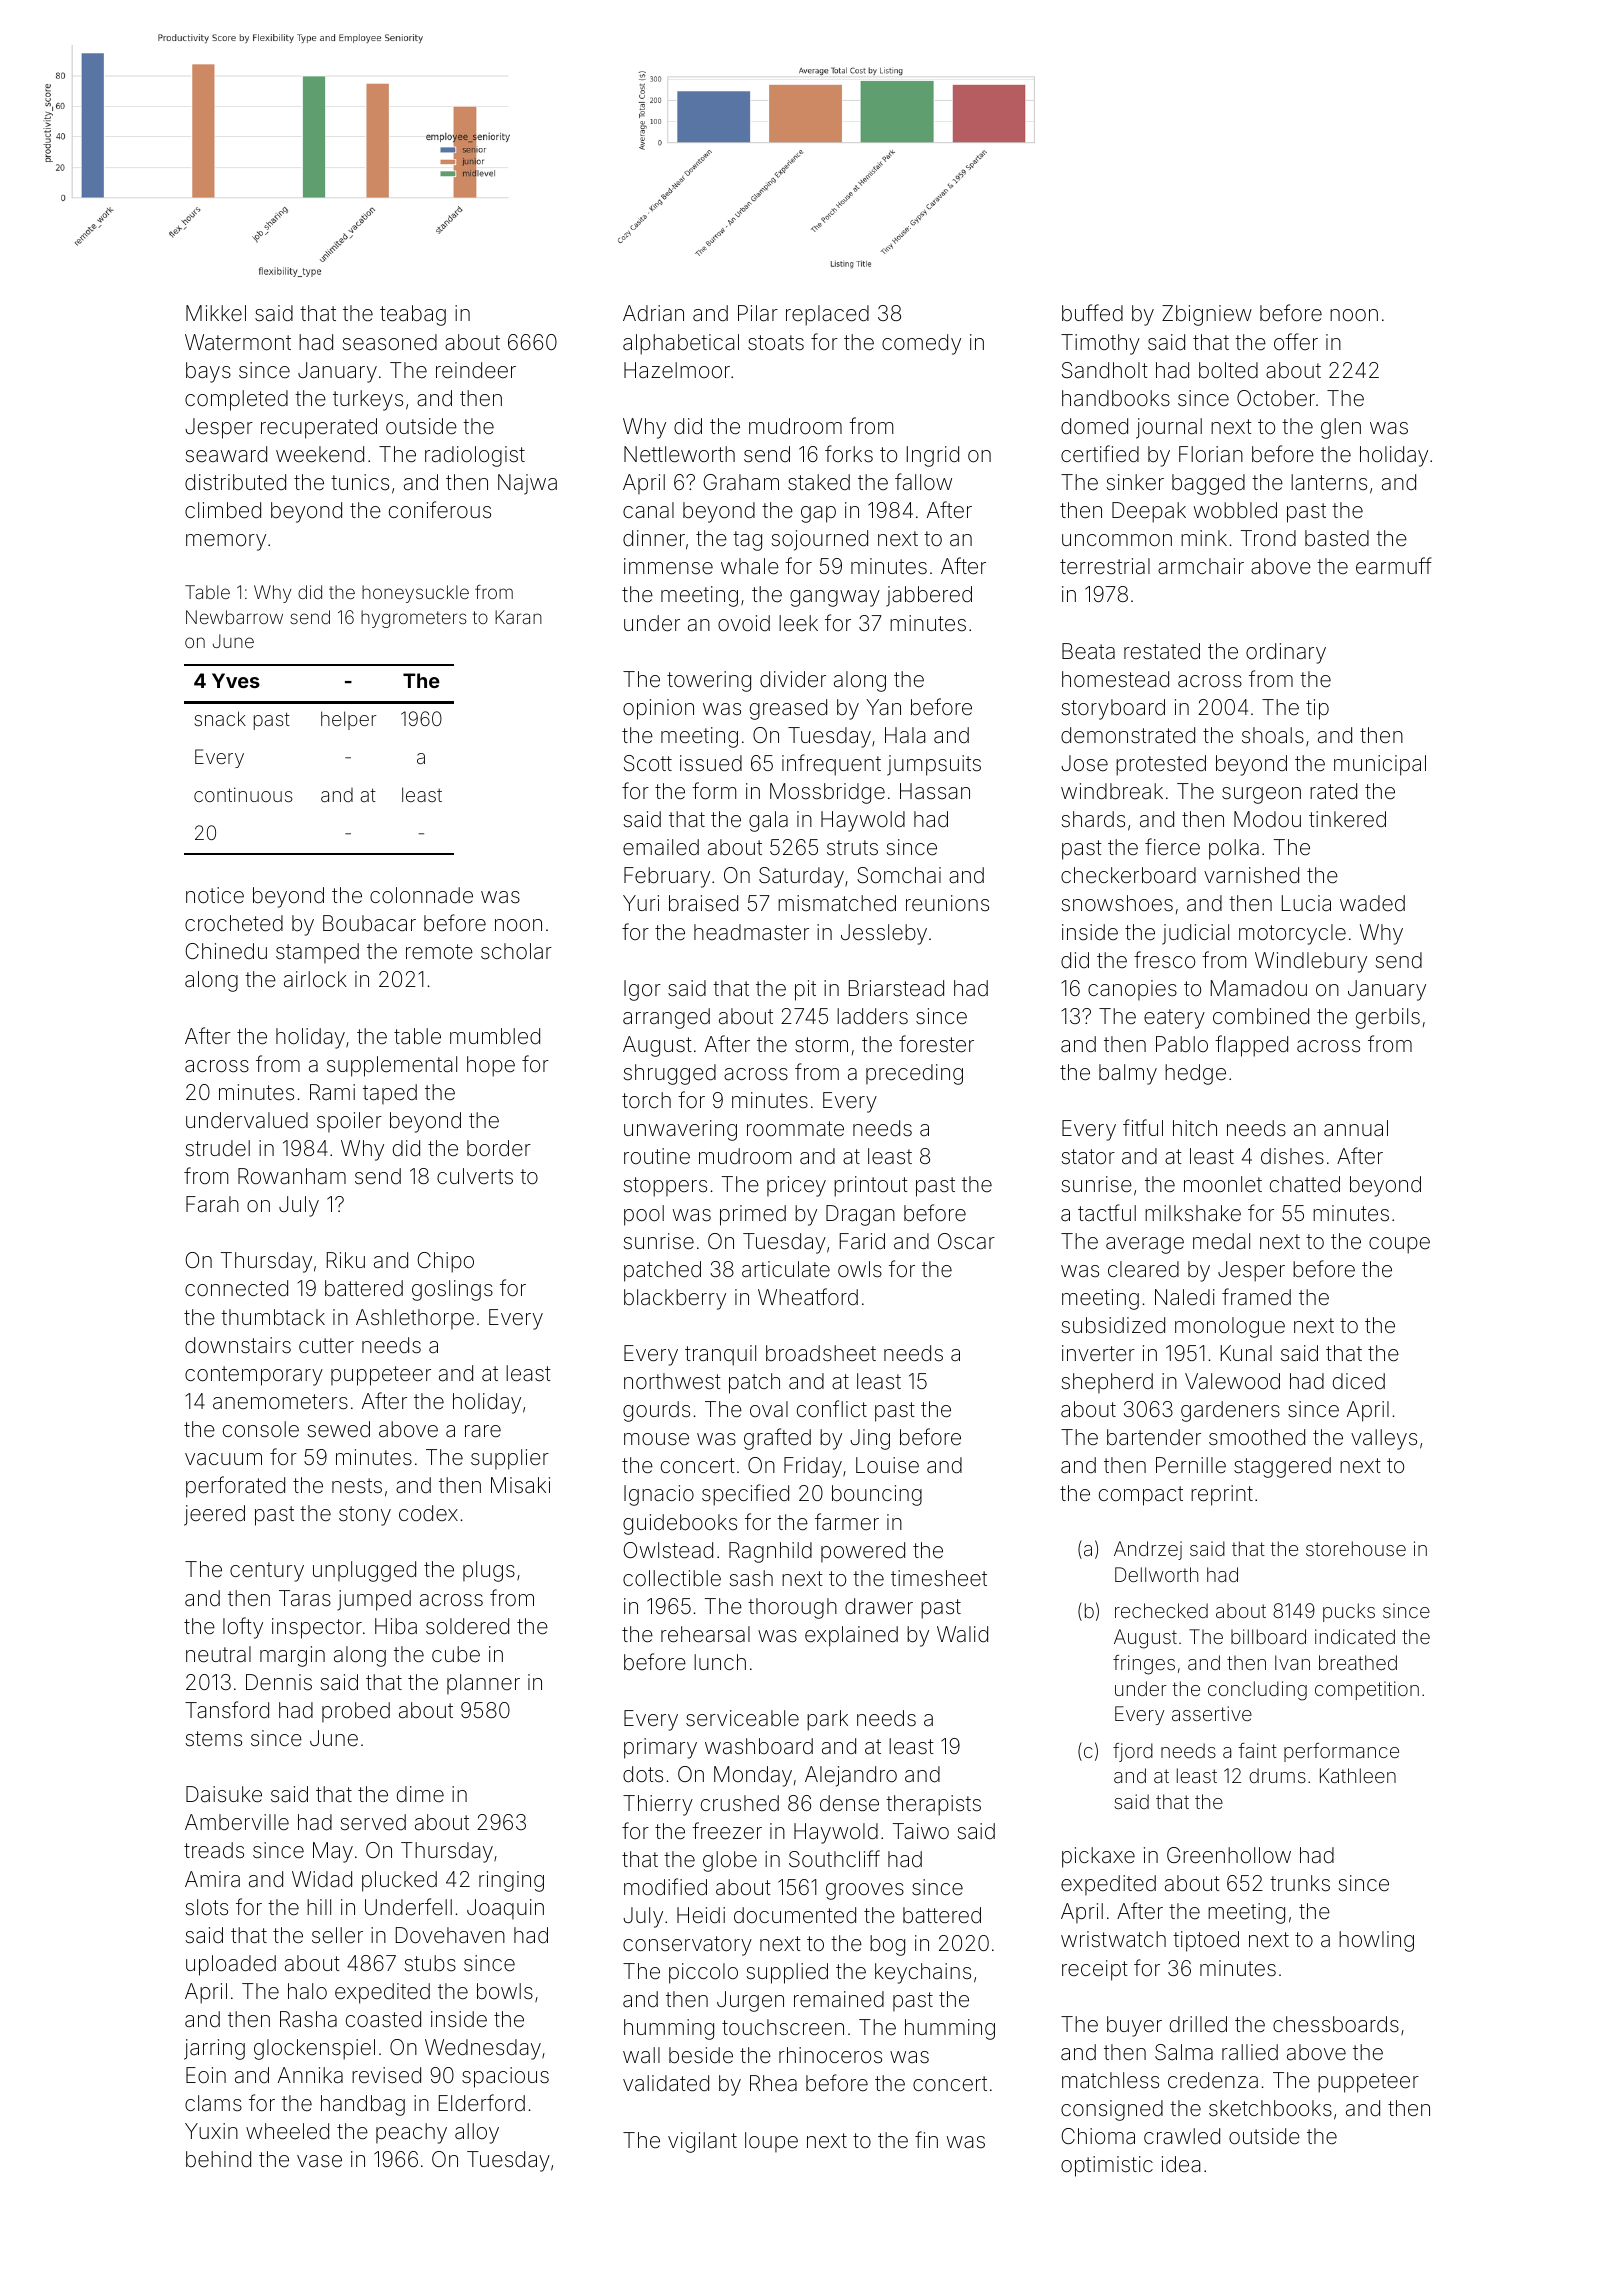 Image resolution: width=1620 pixels, height=2292 pixels. What do you see at coordinates (666, 1018) in the page?
I see `arranged` at bounding box center [666, 1018].
